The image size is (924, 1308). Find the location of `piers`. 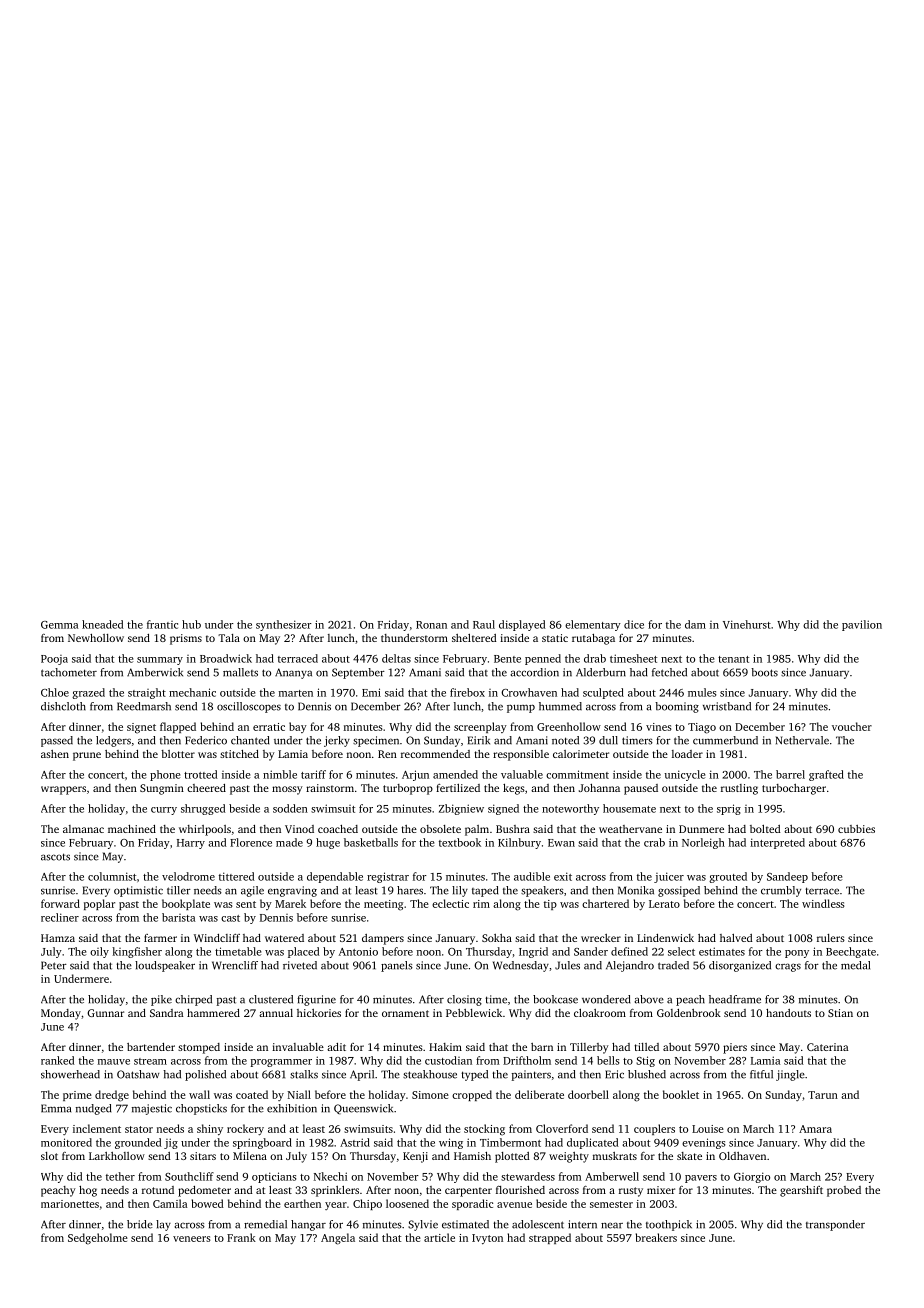

piers is located at coordinates (735, 1048).
